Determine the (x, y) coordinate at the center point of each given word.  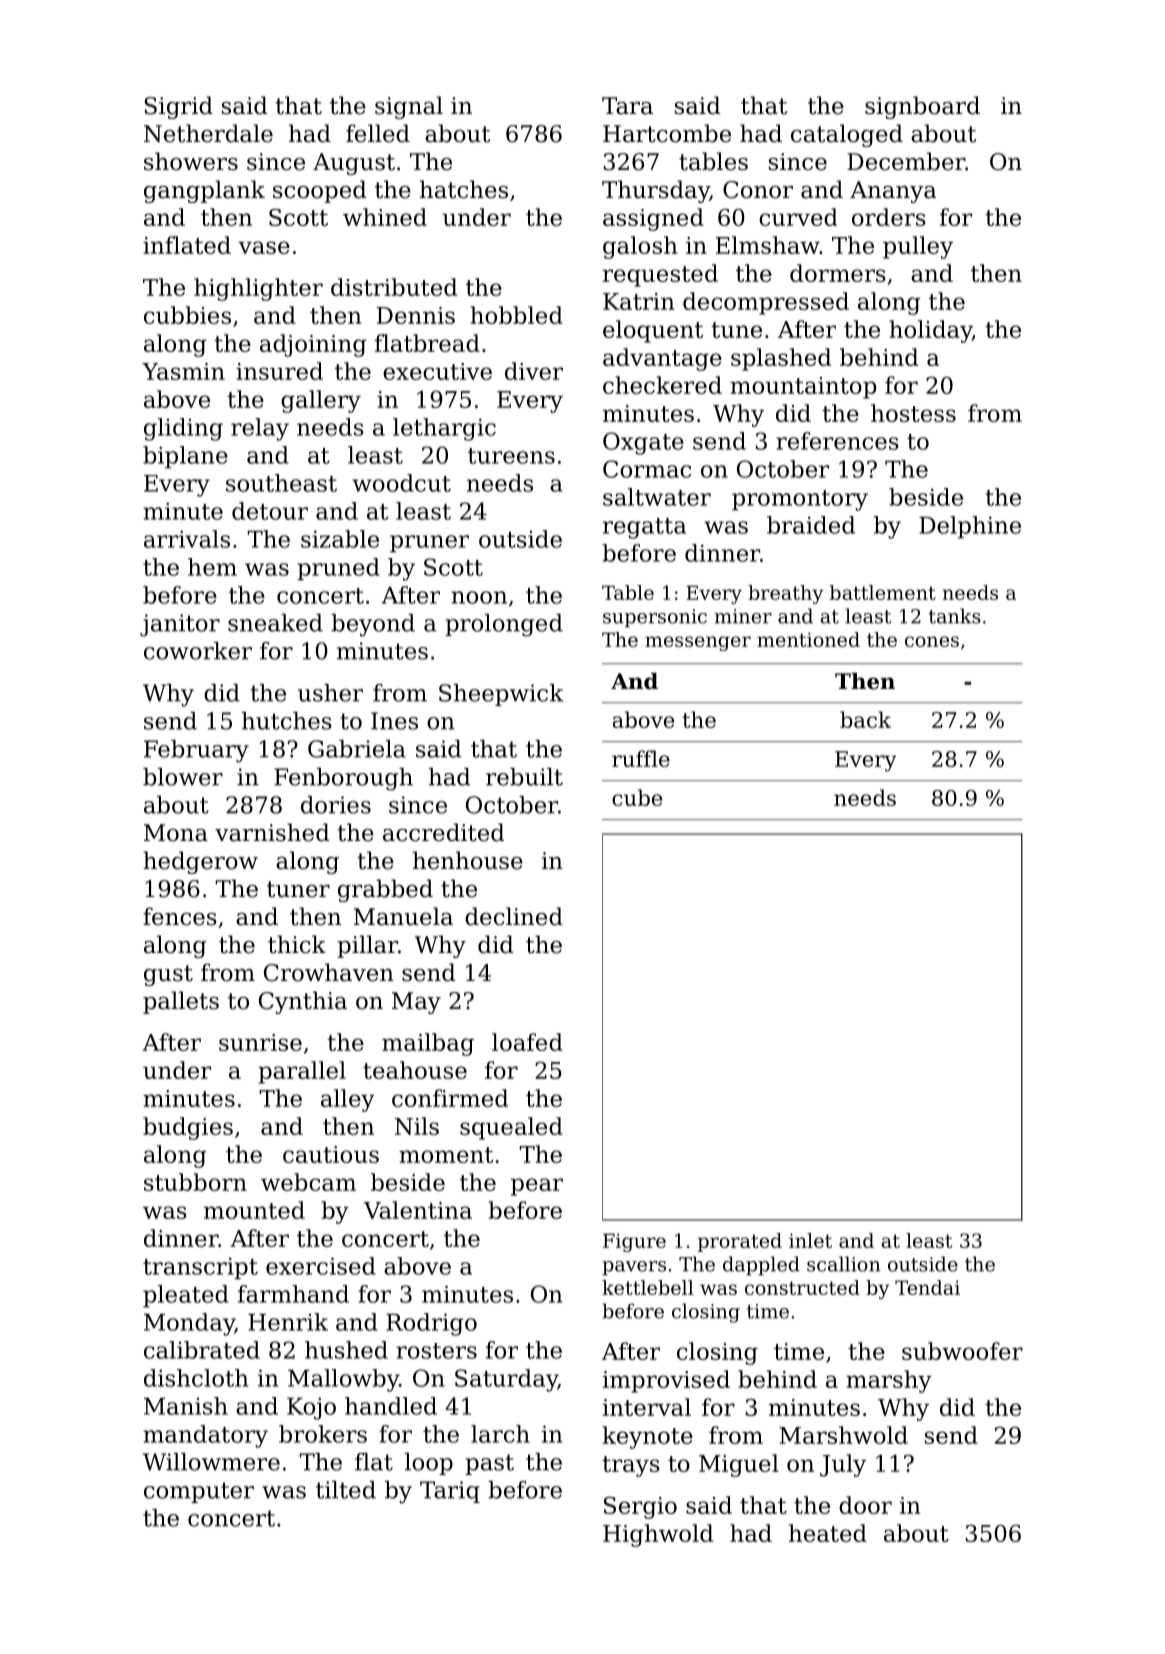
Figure (634, 1242)
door (865, 1505)
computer (199, 1492)
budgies (188, 1128)
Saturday (506, 1380)
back (865, 719)
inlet (810, 1240)
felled (378, 133)
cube (637, 797)
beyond (373, 625)
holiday (930, 331)
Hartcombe (667, 133)
